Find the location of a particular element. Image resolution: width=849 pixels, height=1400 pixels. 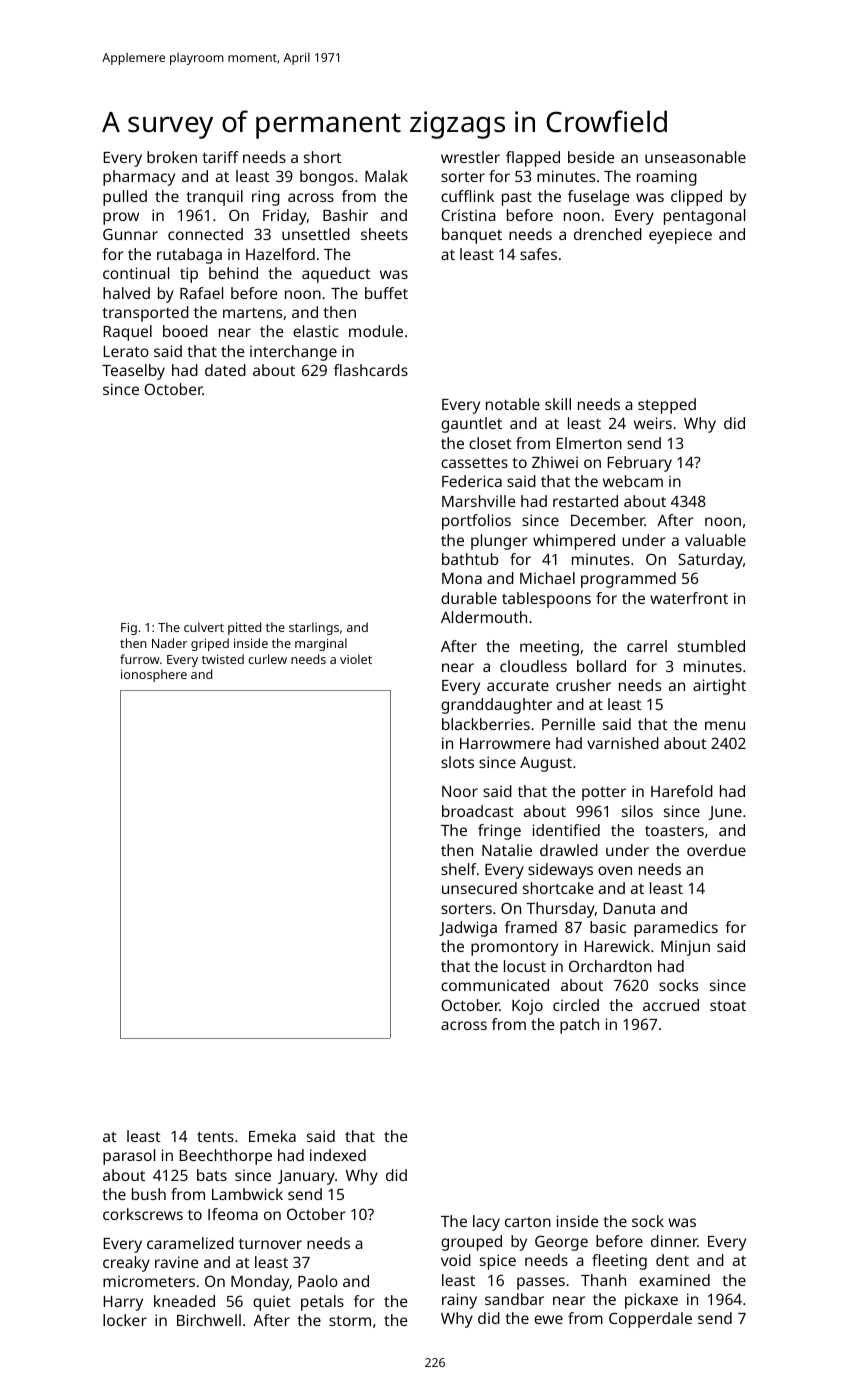

tariff is located at coordinates (220, 157).
